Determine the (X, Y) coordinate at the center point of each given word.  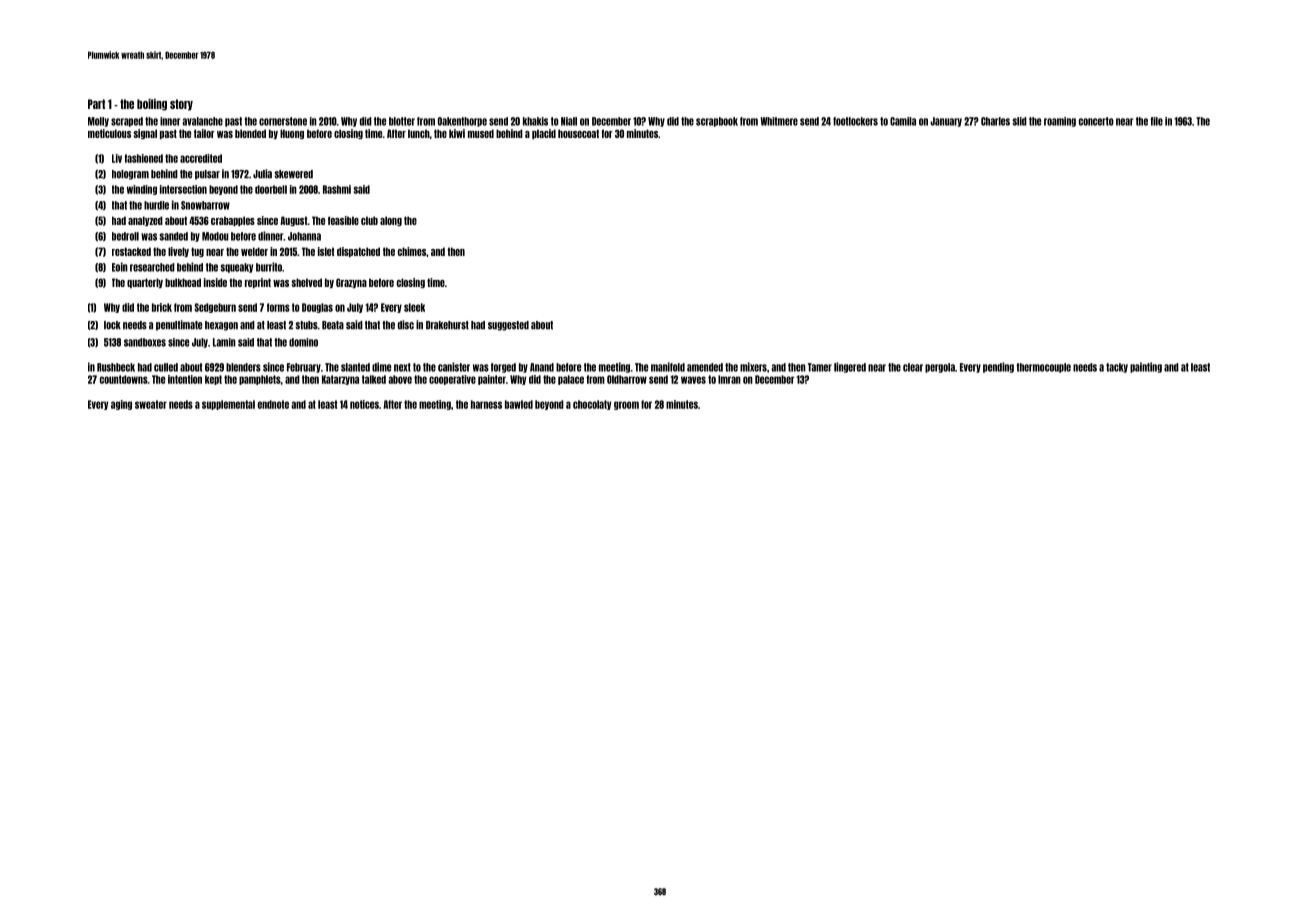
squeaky (236, 268)
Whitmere (779, 121)
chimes (412, 251)
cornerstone (283, 121)
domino (303, 342)
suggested (508, 326)
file (1156, 121)
